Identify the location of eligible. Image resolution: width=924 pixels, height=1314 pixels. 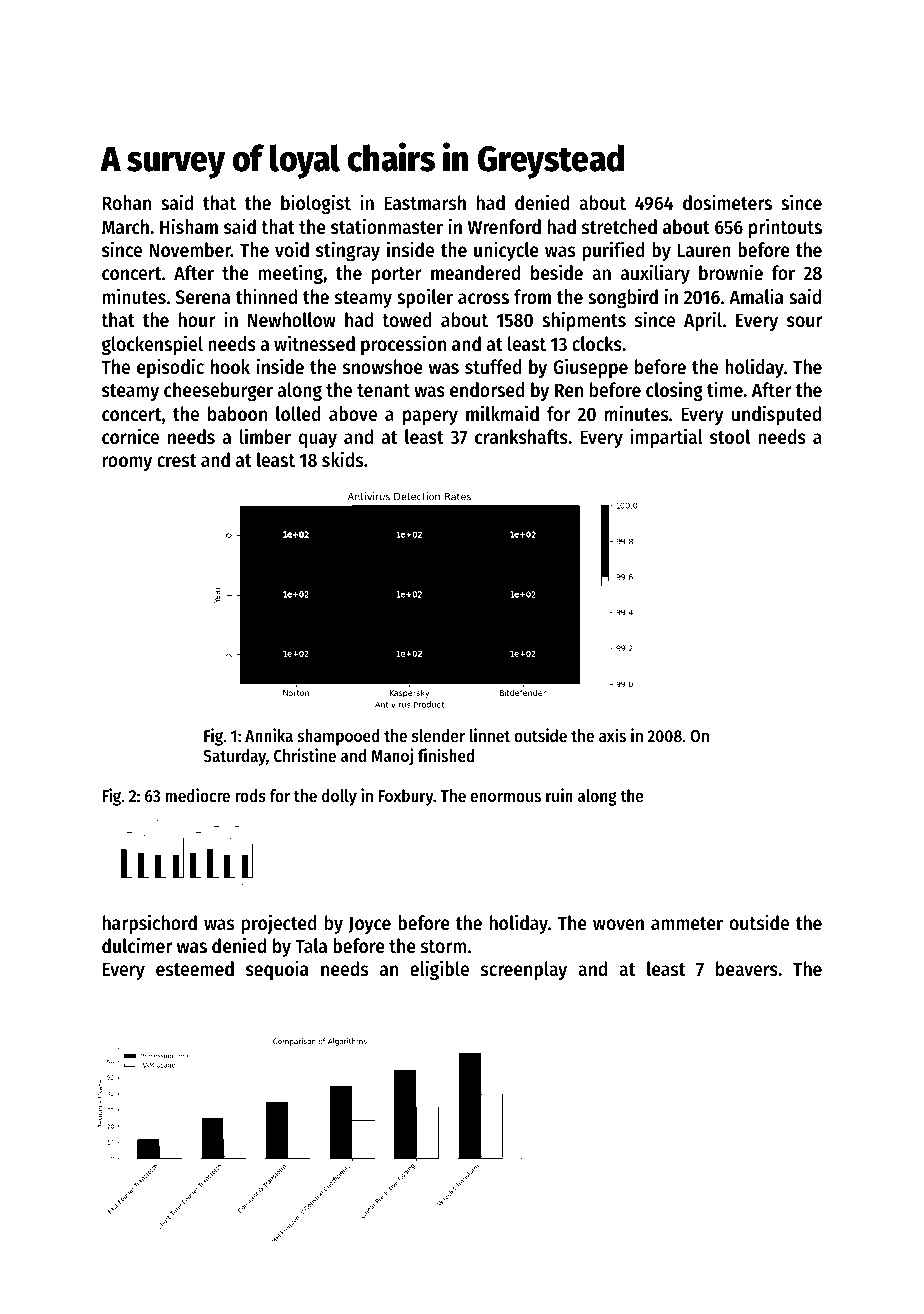
(439, 970).
